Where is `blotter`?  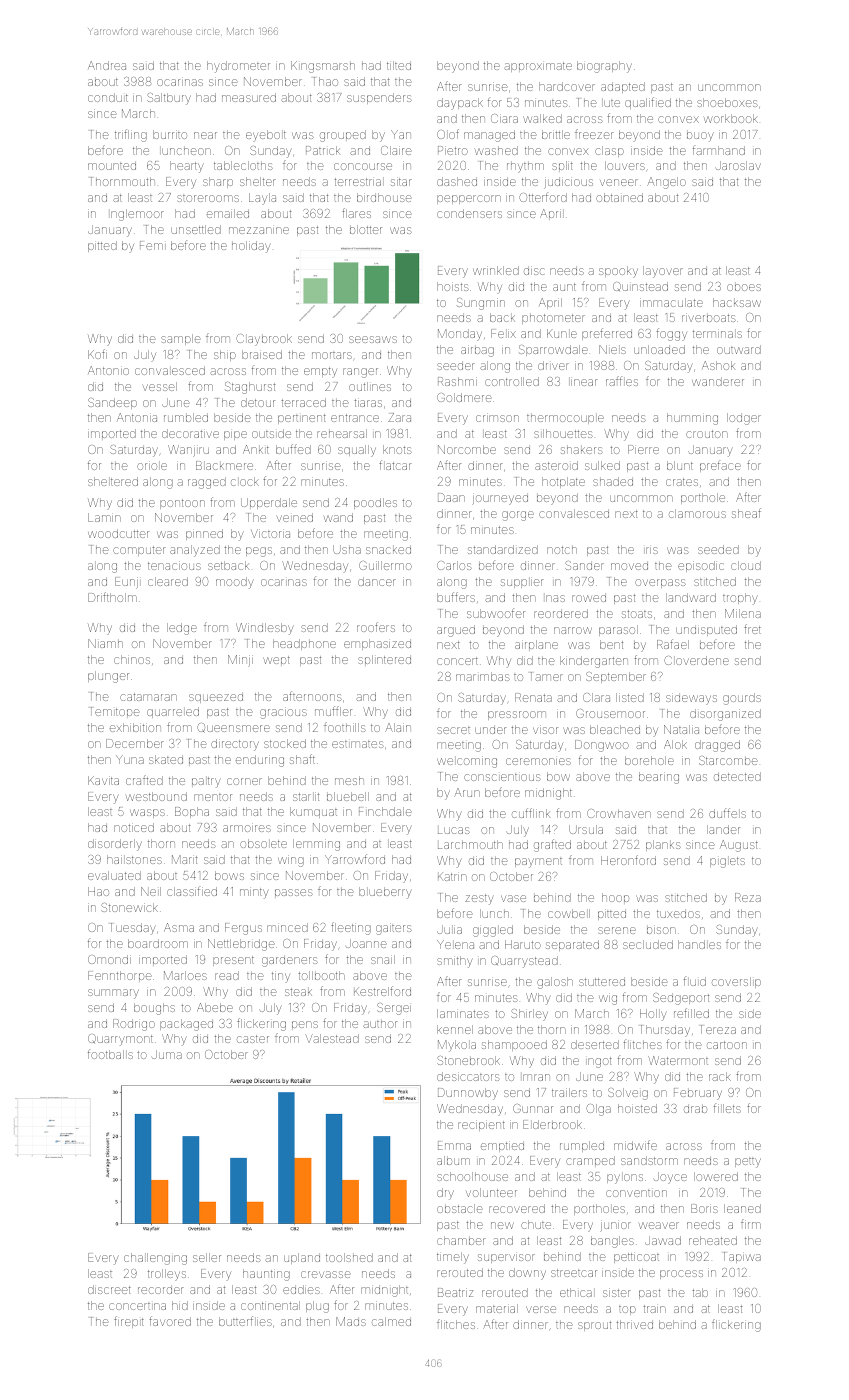
blotter is located at coordinates (366, 229).
